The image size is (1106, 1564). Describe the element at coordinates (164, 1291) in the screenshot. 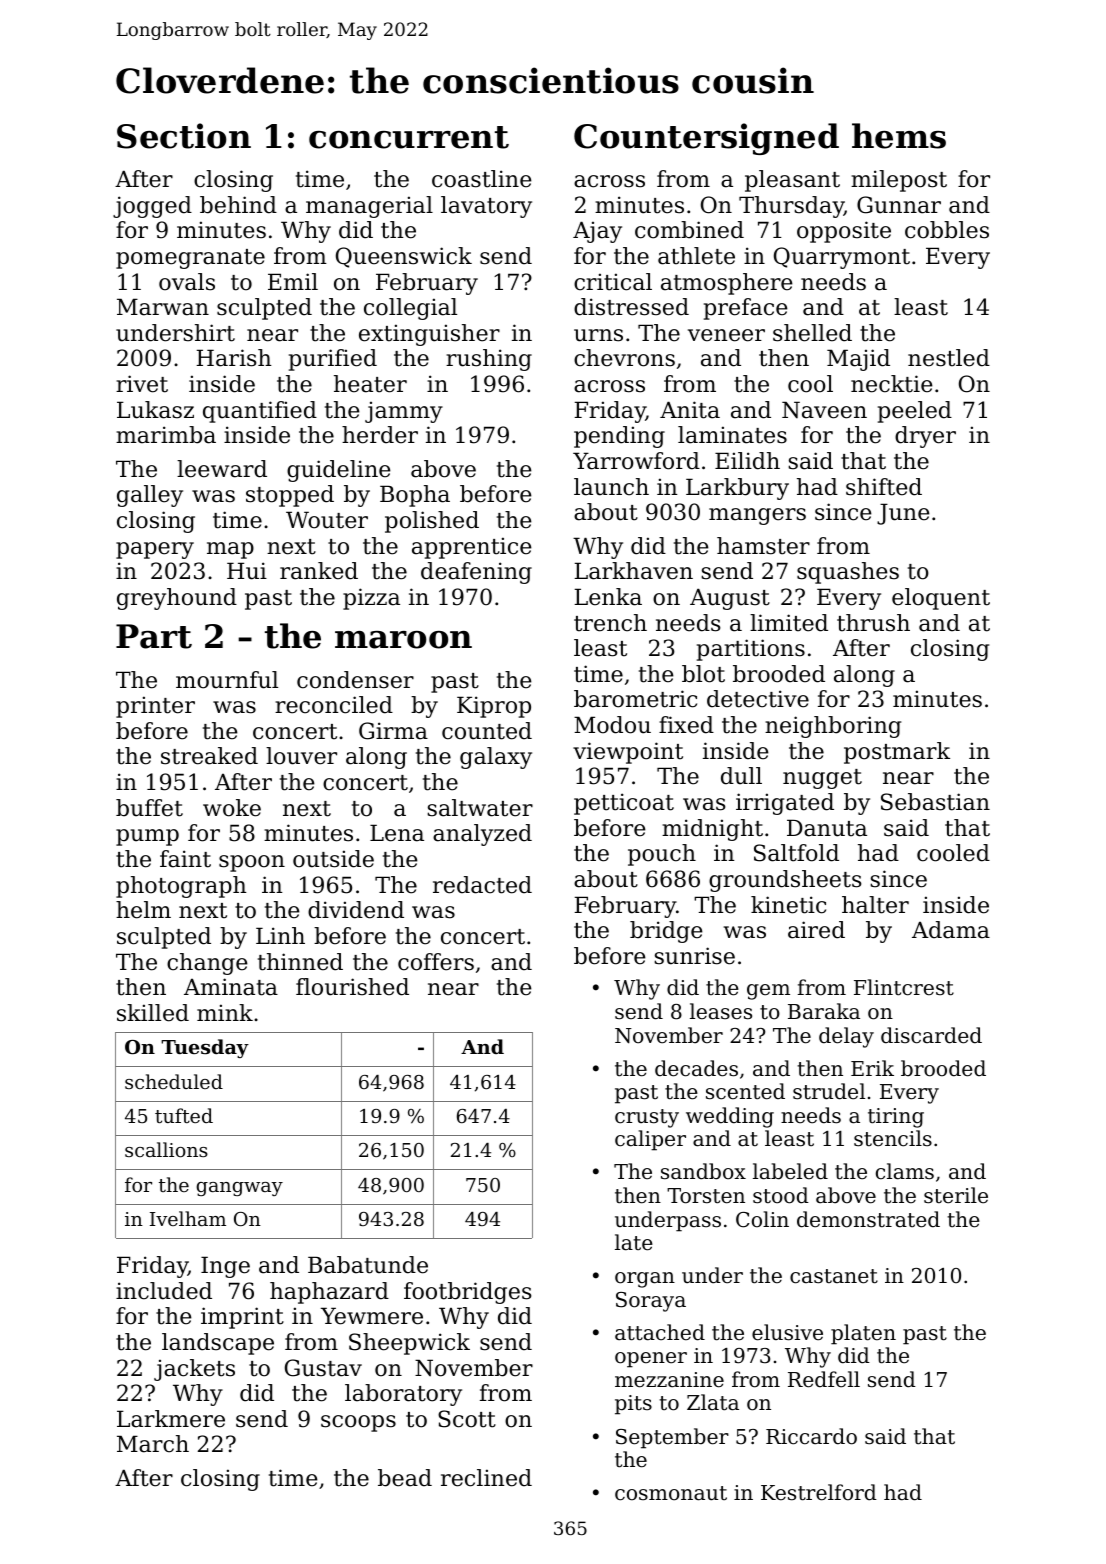

I see `included` at that location.
